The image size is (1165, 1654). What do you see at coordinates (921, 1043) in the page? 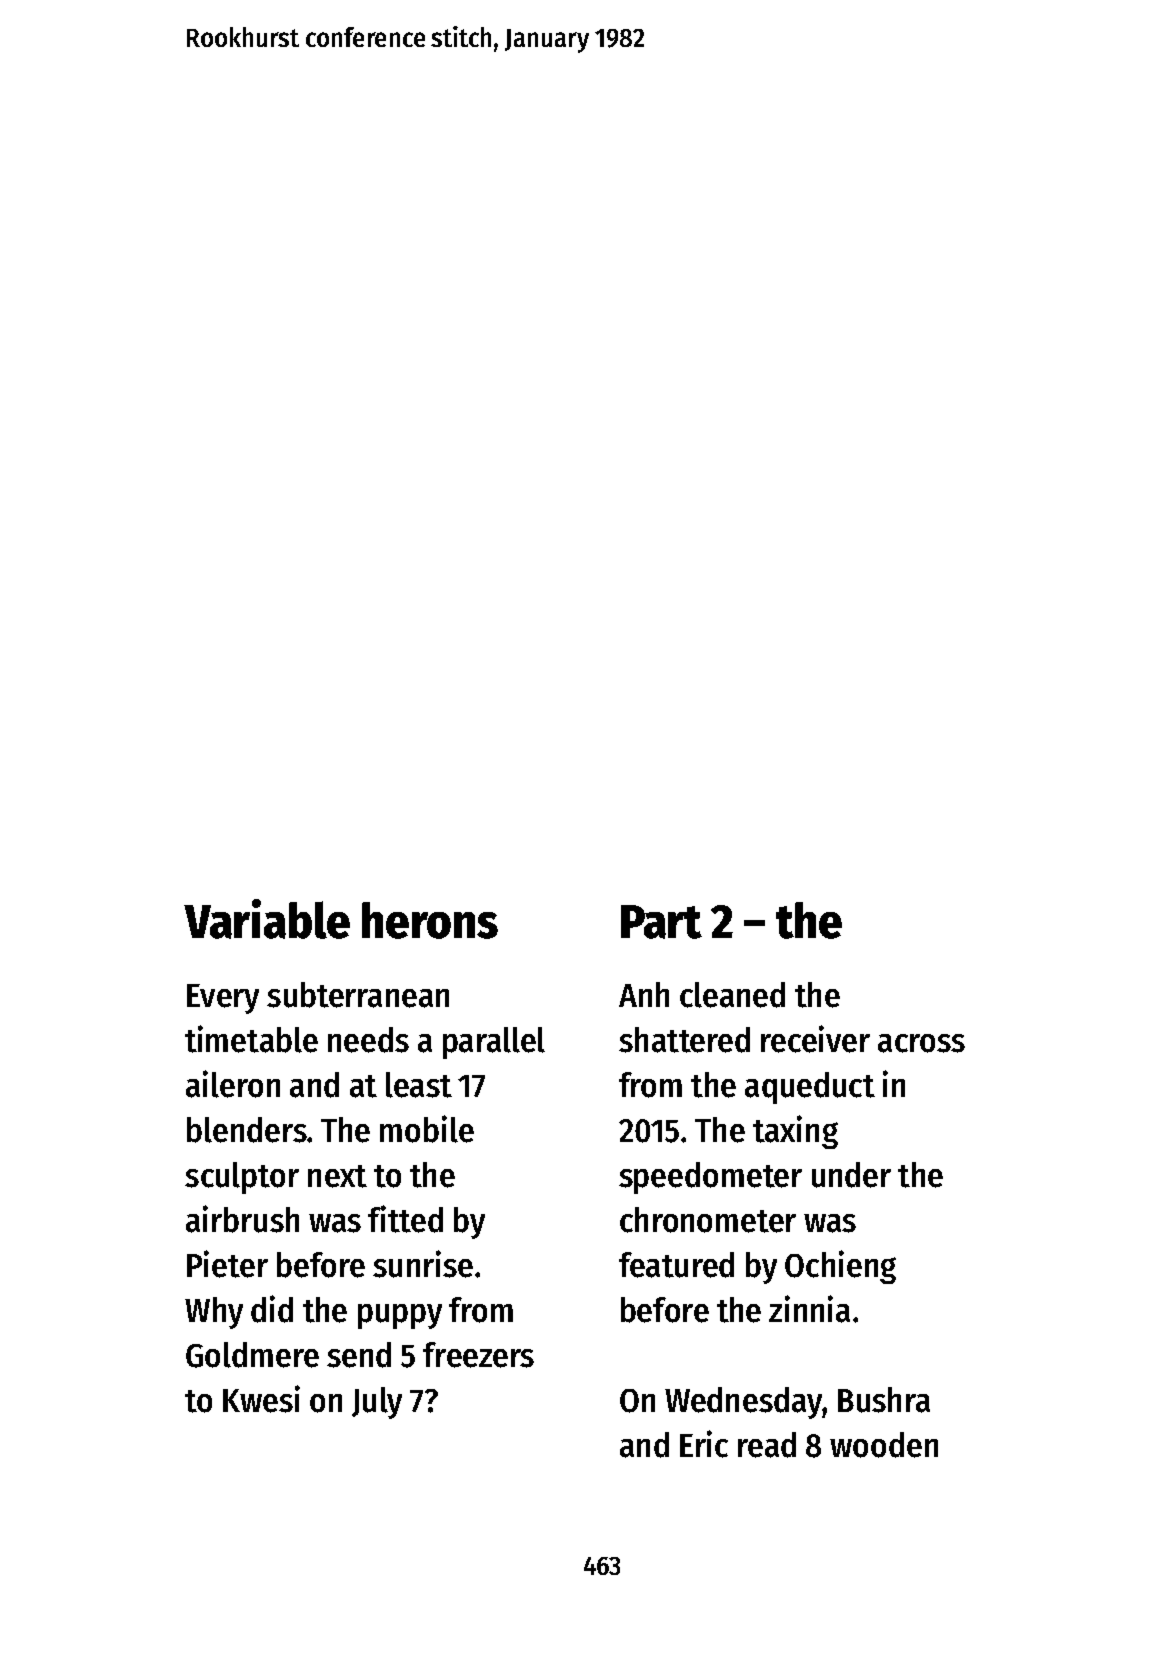
I see `across` at bounding box center [921, 1043].
